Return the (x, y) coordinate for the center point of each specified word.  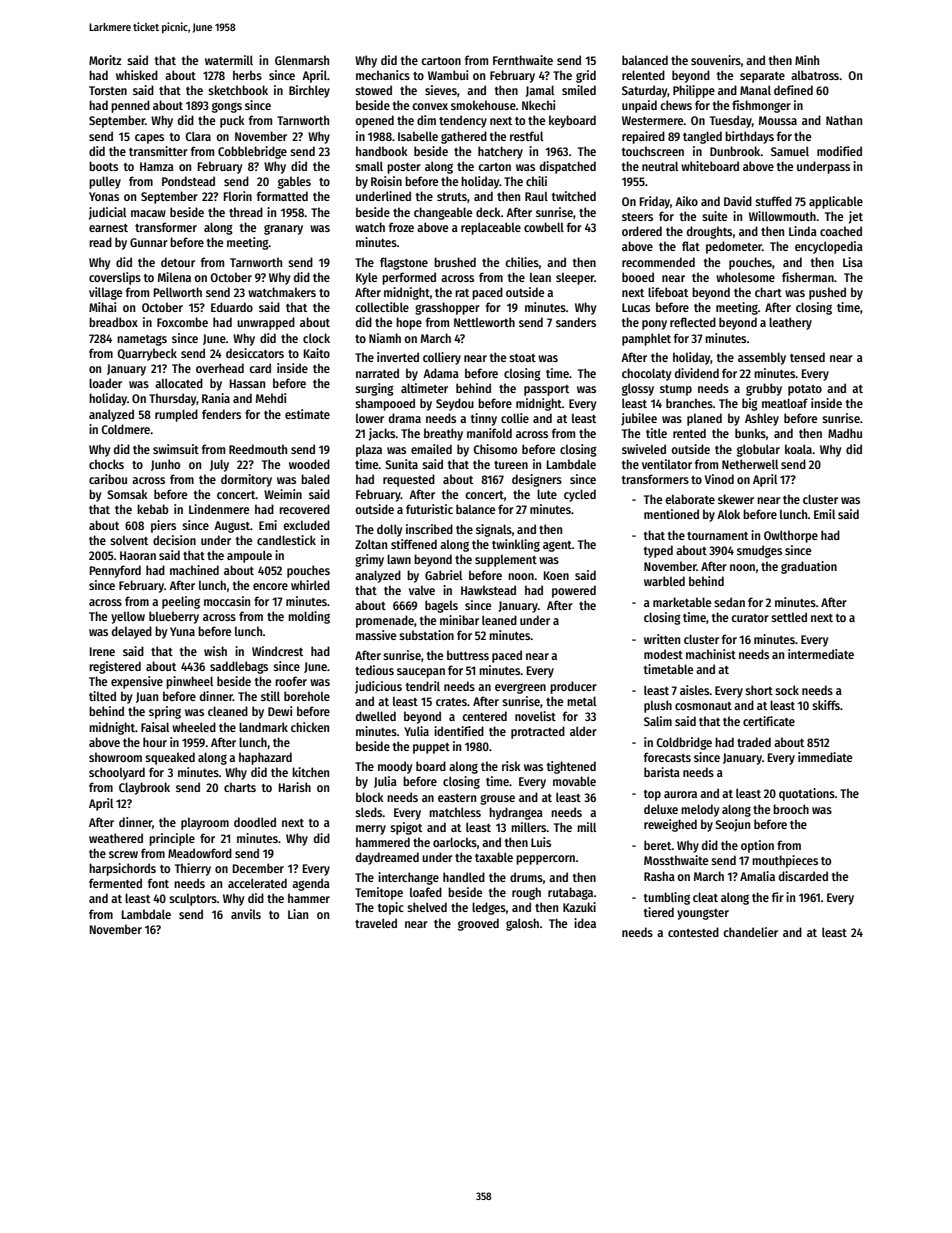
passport (546, 390)
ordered (642, 231)
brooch (791, 809)
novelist (535, 716)
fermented (115, 883)
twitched (574, 196)
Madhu (845, 433)
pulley (105, 182)
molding (309, 617)
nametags (142, 340)
